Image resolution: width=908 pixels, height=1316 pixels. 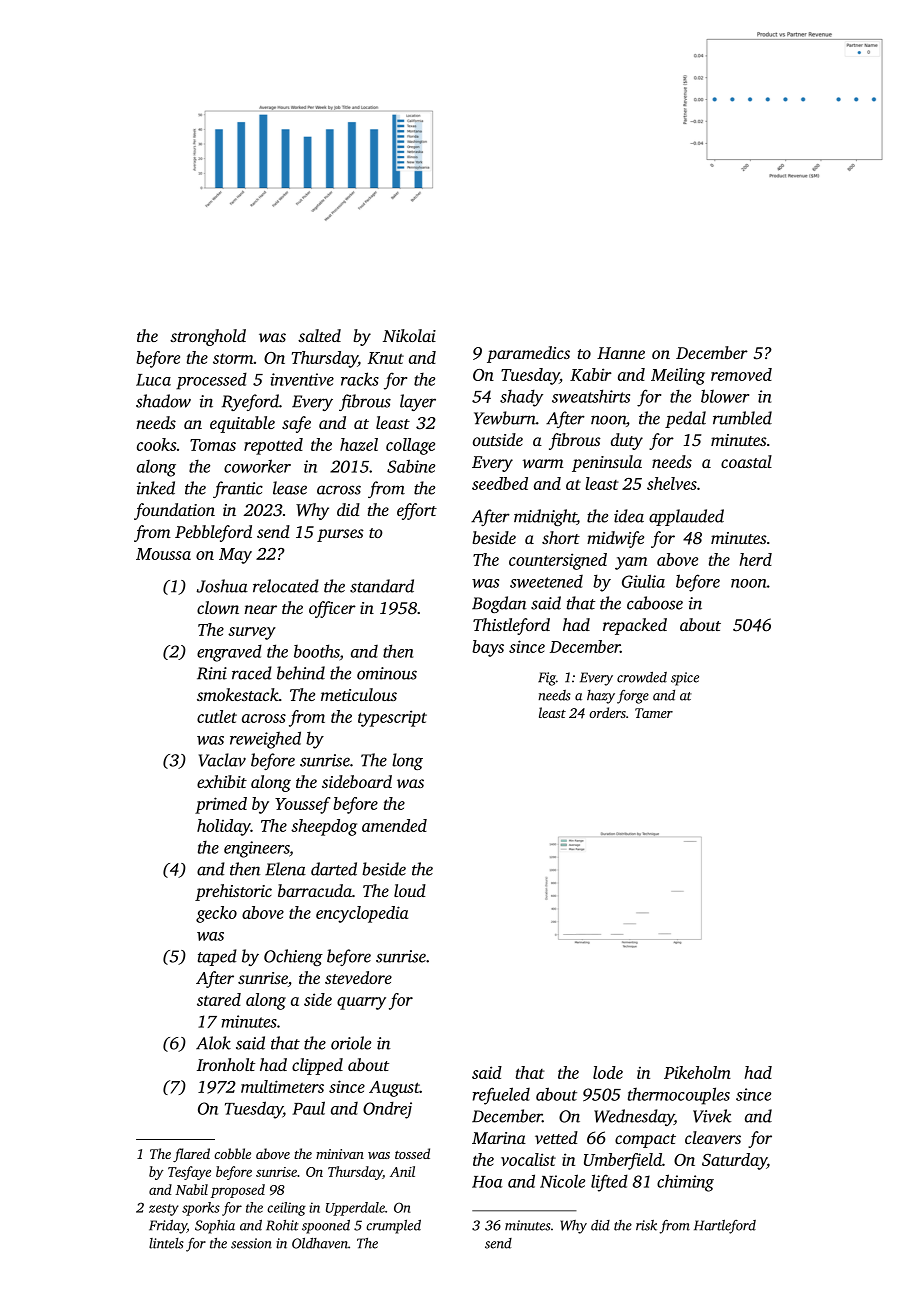 I want to click on Nikolai, so click(x=409, y=335).
